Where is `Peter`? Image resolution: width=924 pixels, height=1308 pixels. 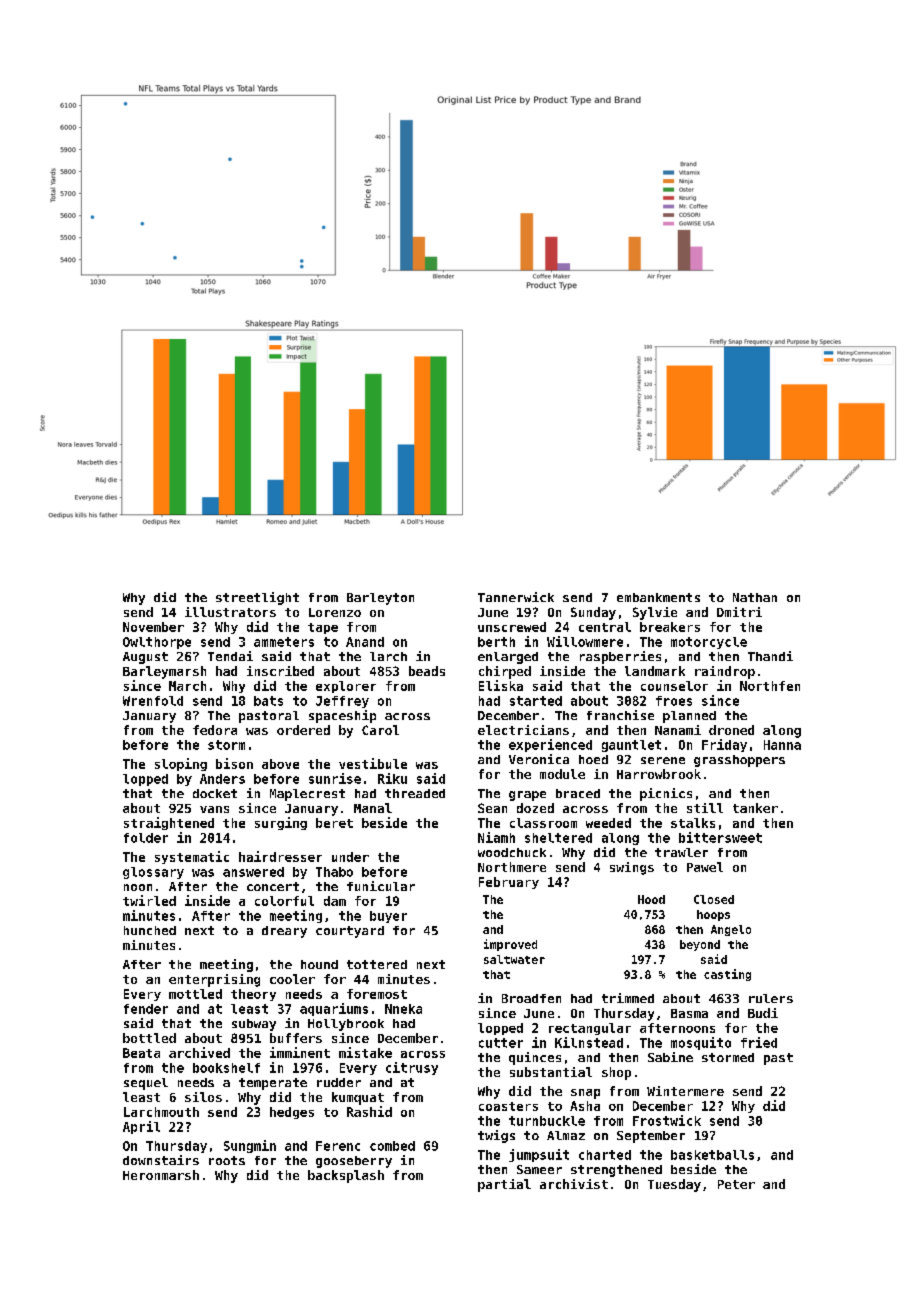 Peter is located at coordinates (736, 1184).
